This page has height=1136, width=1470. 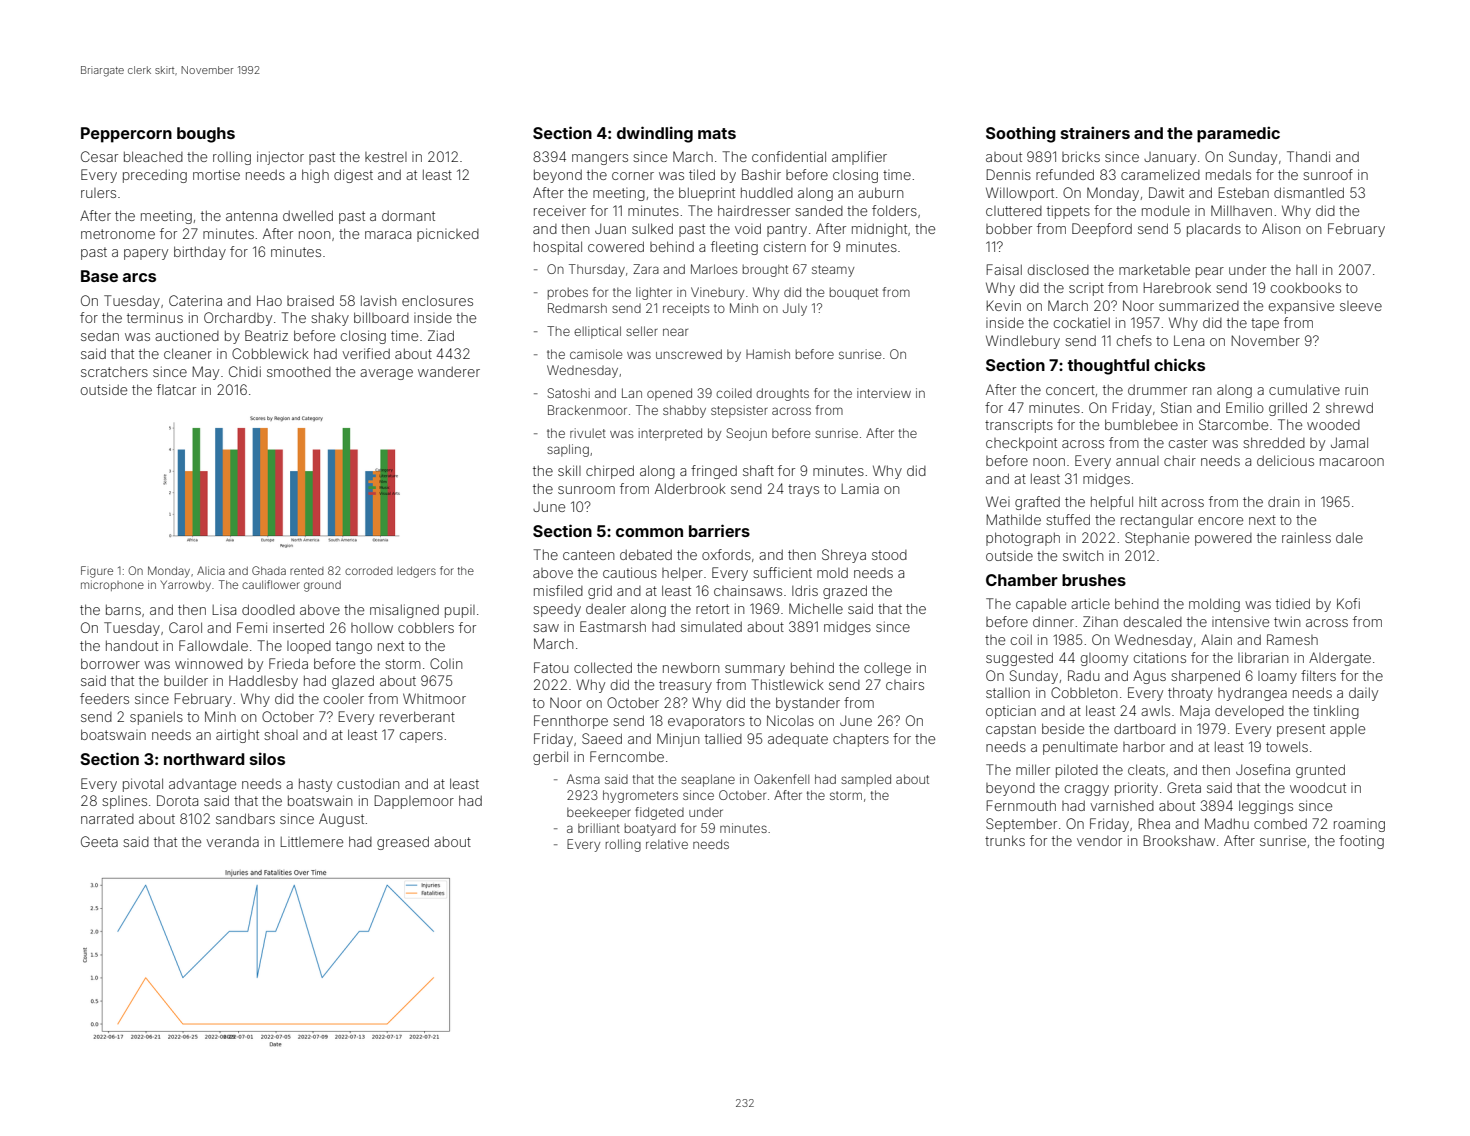 What do you see at coordinates (176, 389) in the page?
I see `flatcar` at bounding box center [176, 389].
